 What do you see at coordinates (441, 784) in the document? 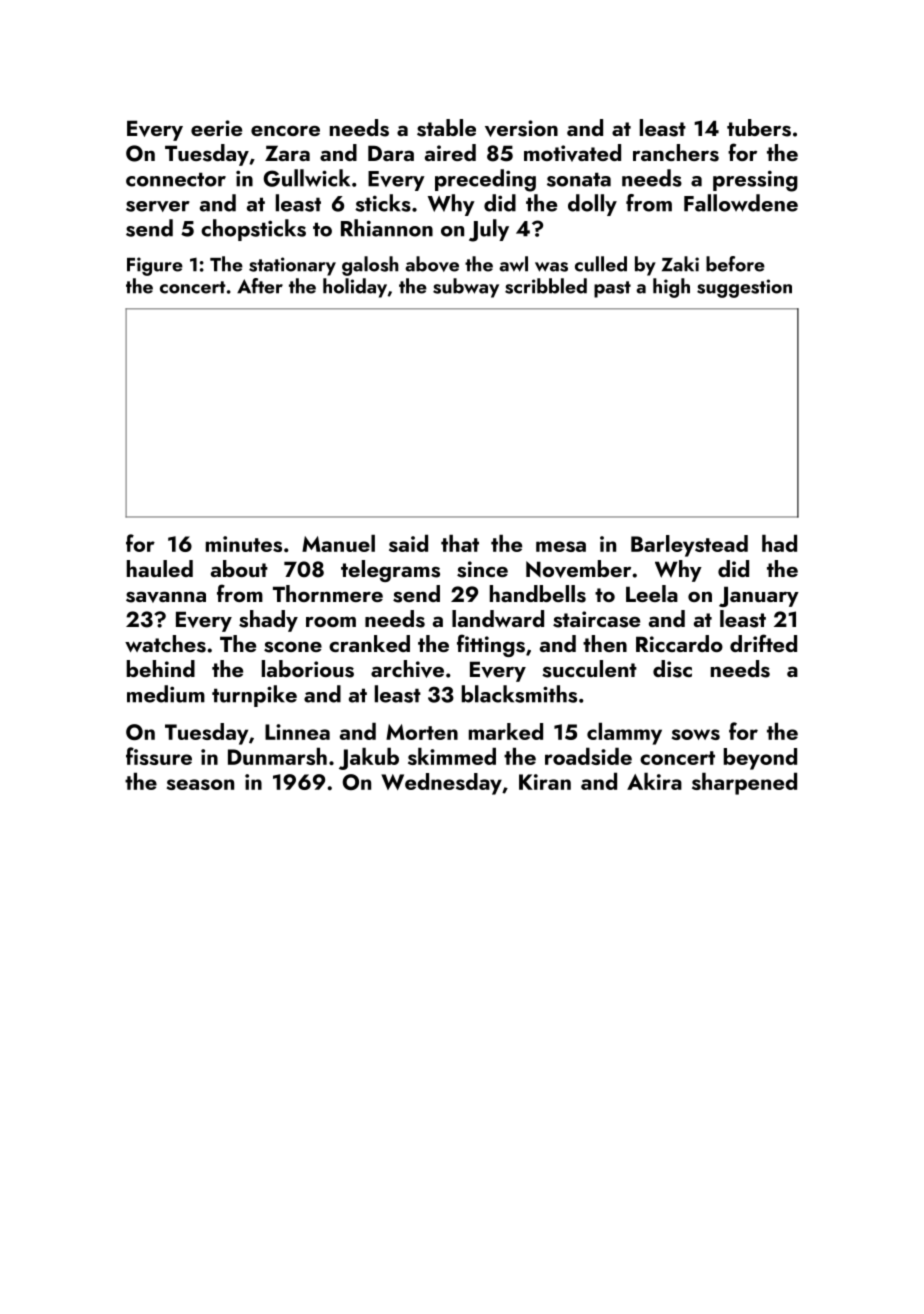
I see `Wednesday` at bounding box center [441, 784].
